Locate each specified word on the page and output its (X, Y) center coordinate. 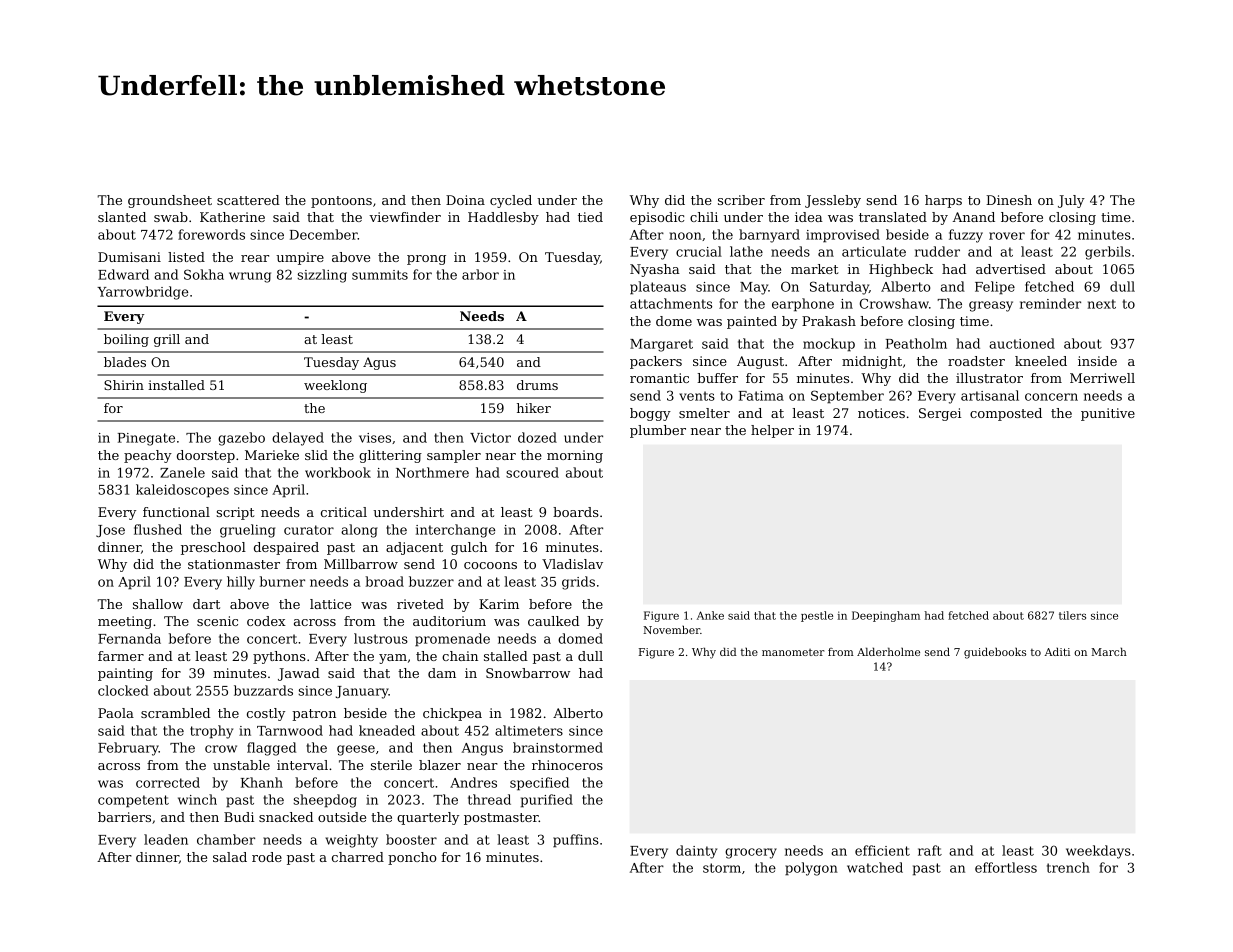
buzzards (263, 690)
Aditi (1057, 652)
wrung (250, 277)
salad (230, 857)
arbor (480, 274)
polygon (811, 869)
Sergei (940, 414)
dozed (537, 437)
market (815, 269)
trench (1068, 867)
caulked (553, 621)
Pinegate (146, 439)
